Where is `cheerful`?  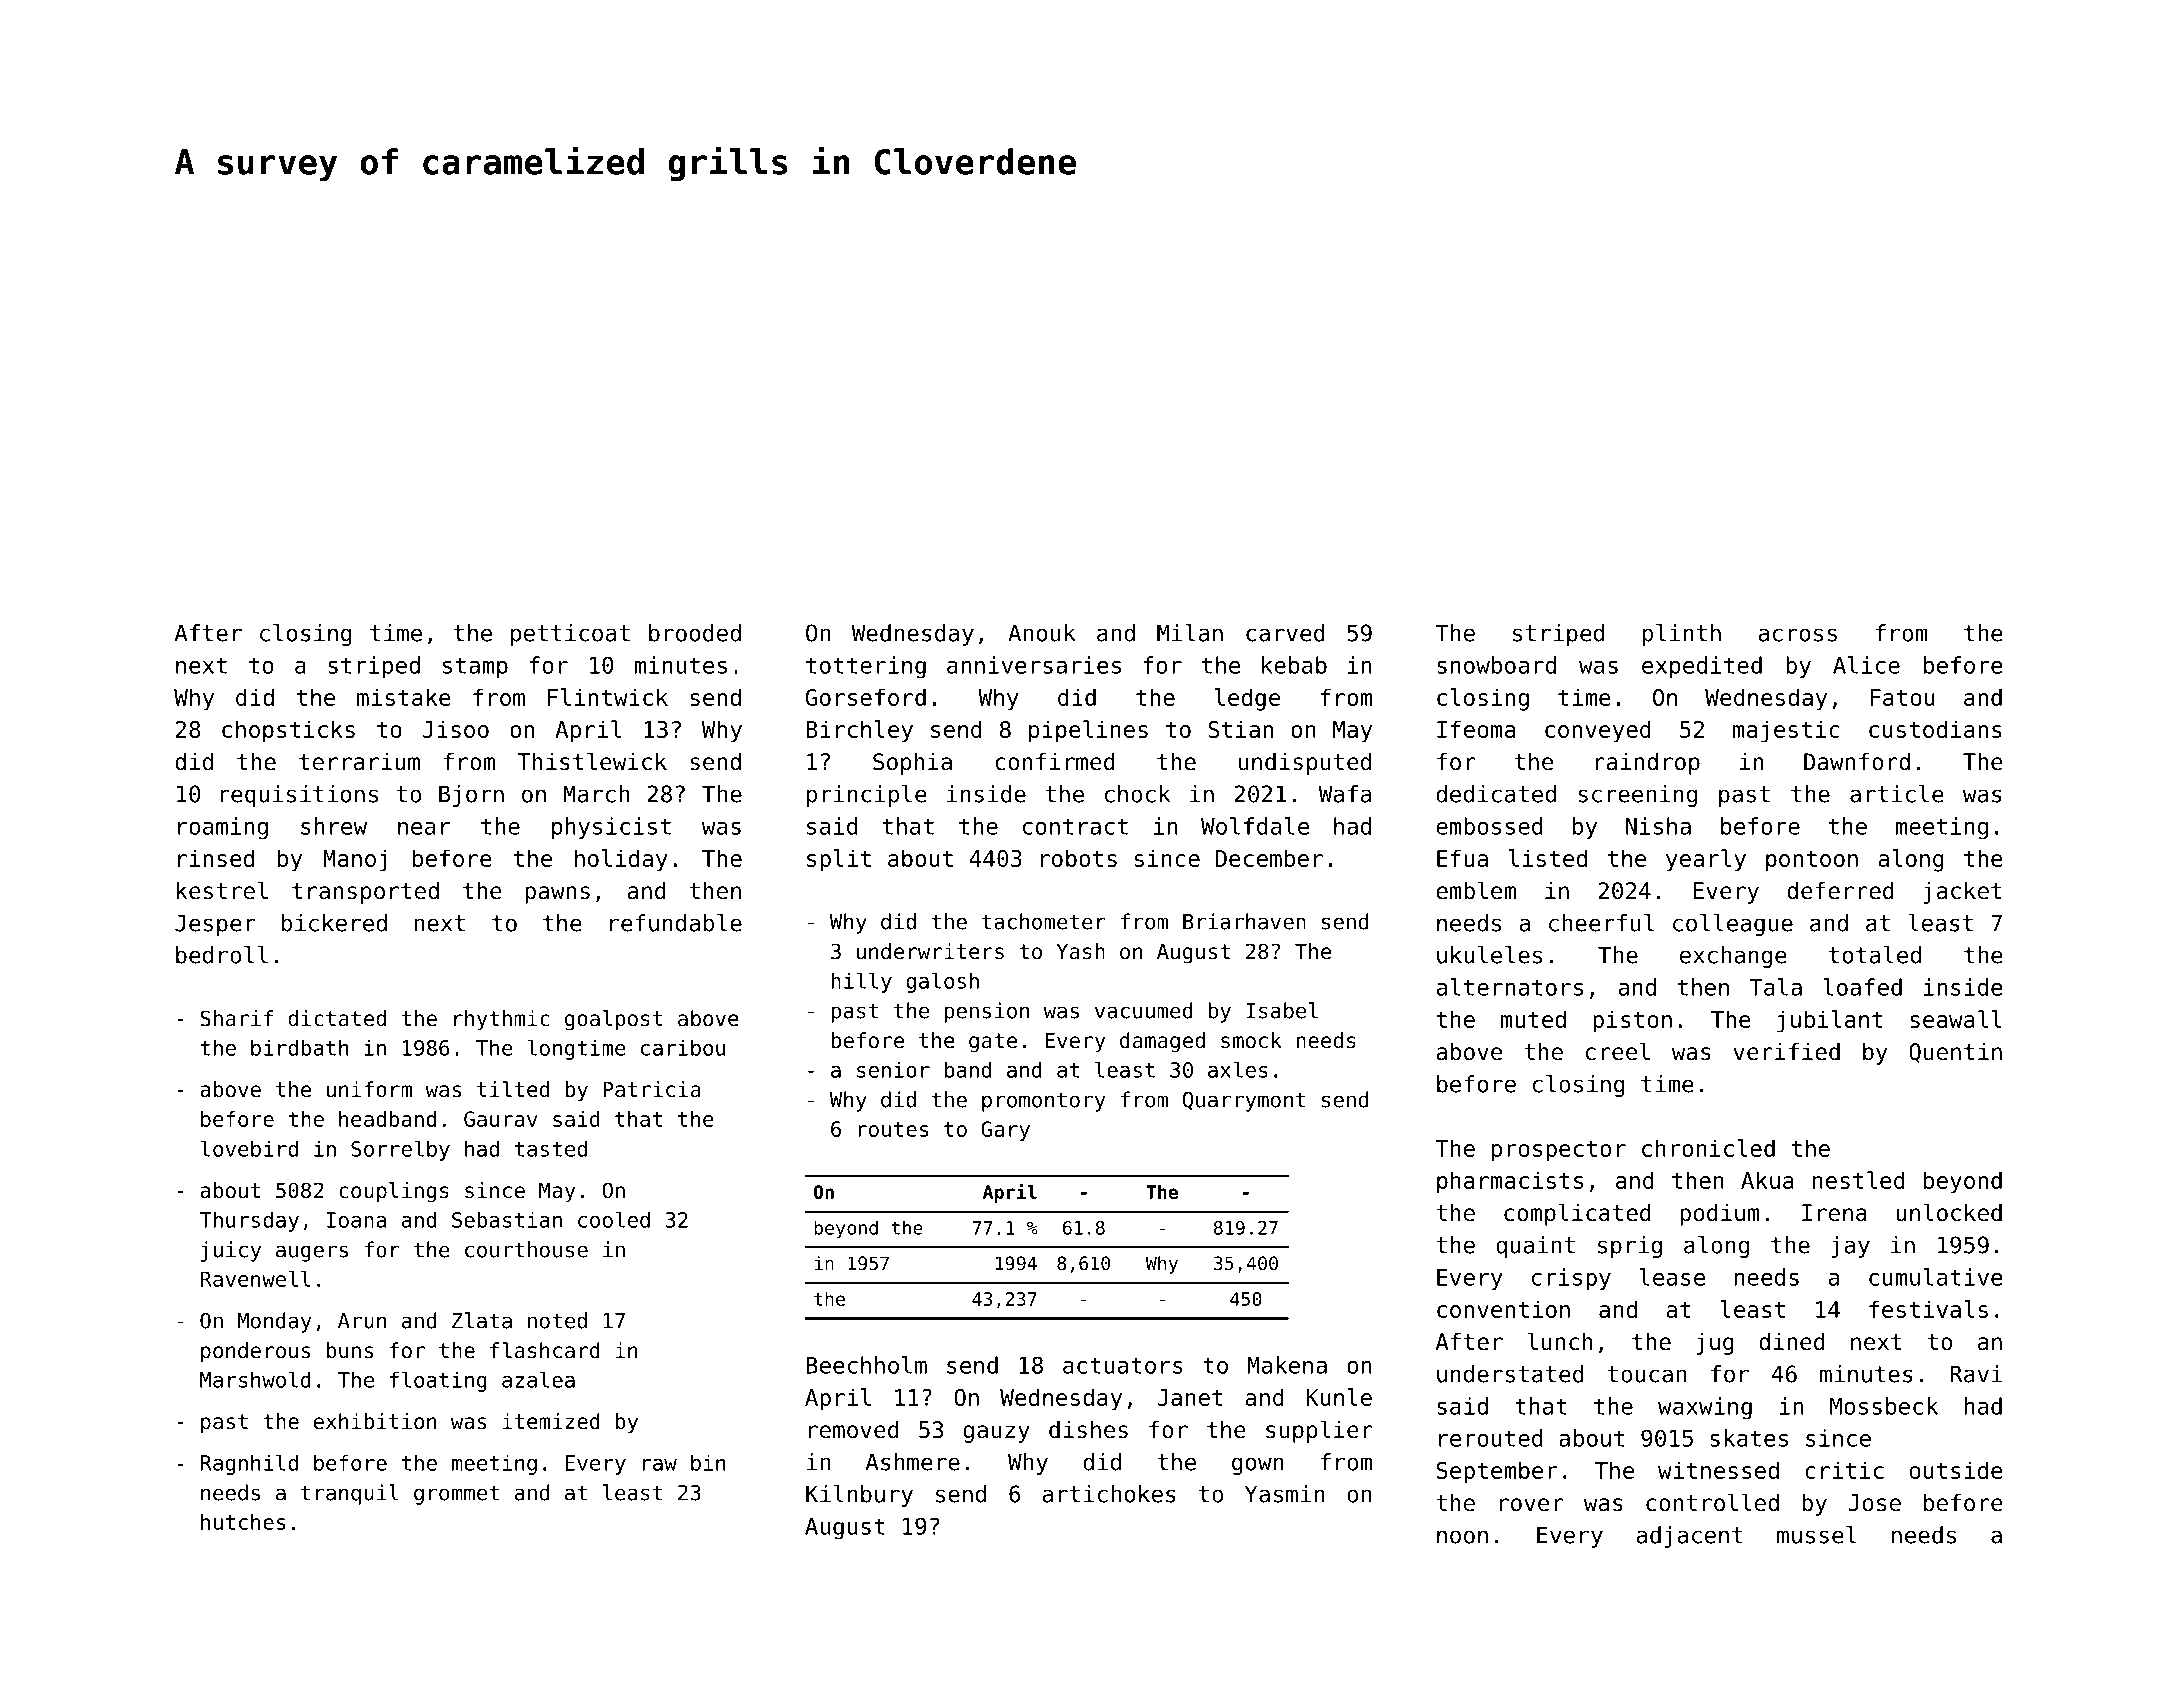
cheerful is located at coordinates (1601, 923).
